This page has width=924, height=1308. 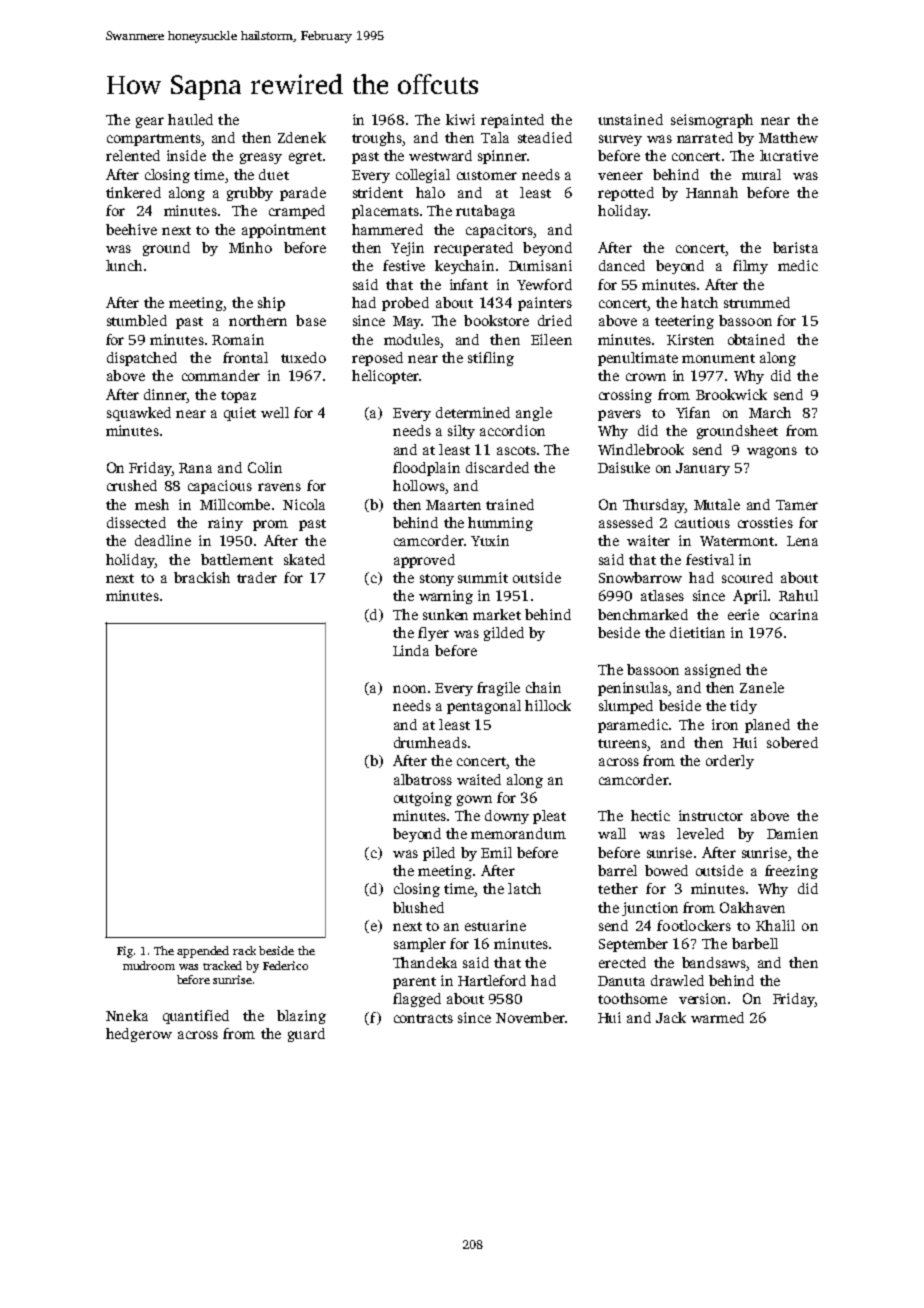 What do you see at coordinates (190, 119) in the page?
I see `hauled` at bounding box center [190, 119].
